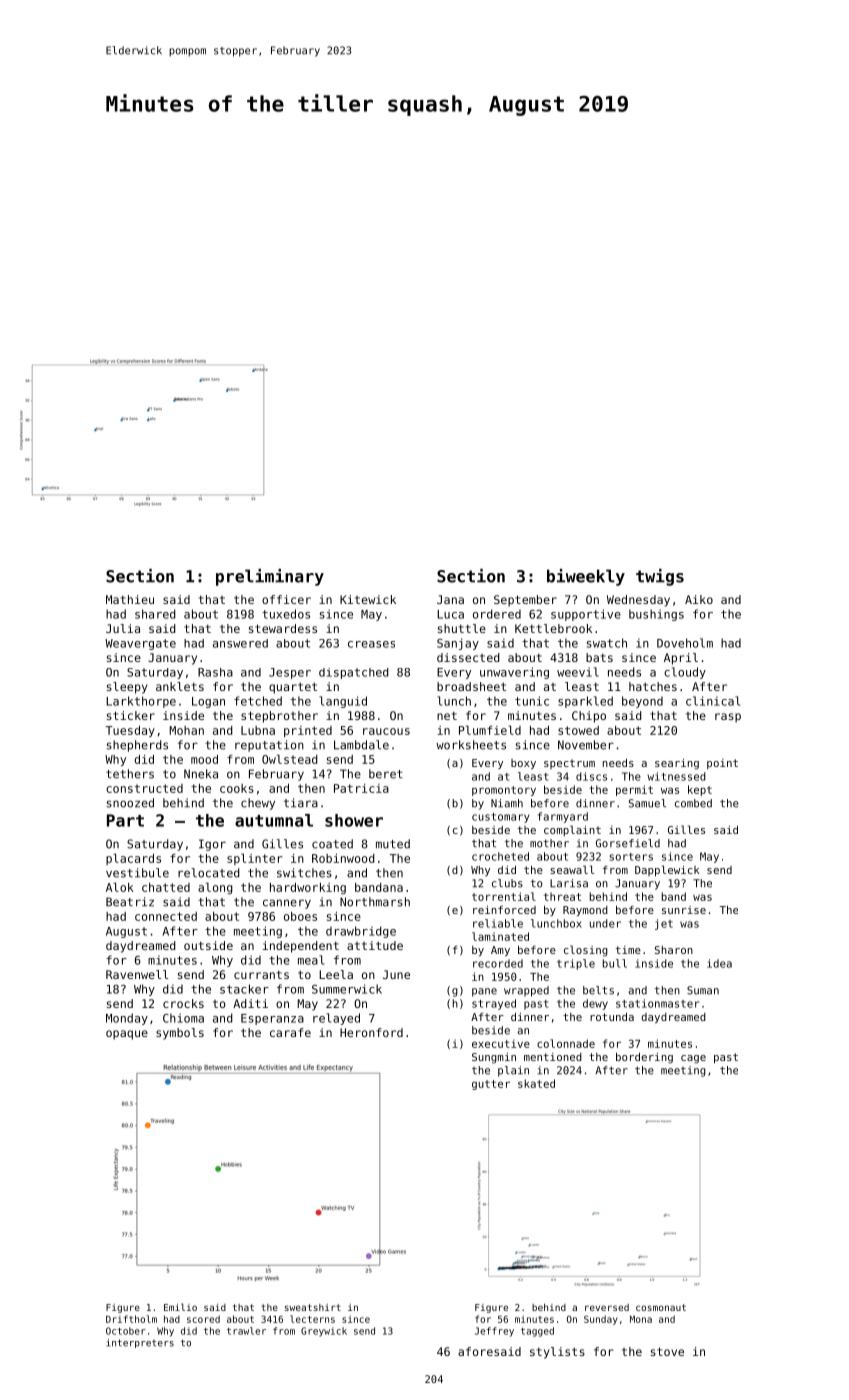 The height and width of the screenshot is (1400, 849). What do you see at coordinates (500, 936) in the screenshot?
I see `laminated` at bounding box center [500, 936].
